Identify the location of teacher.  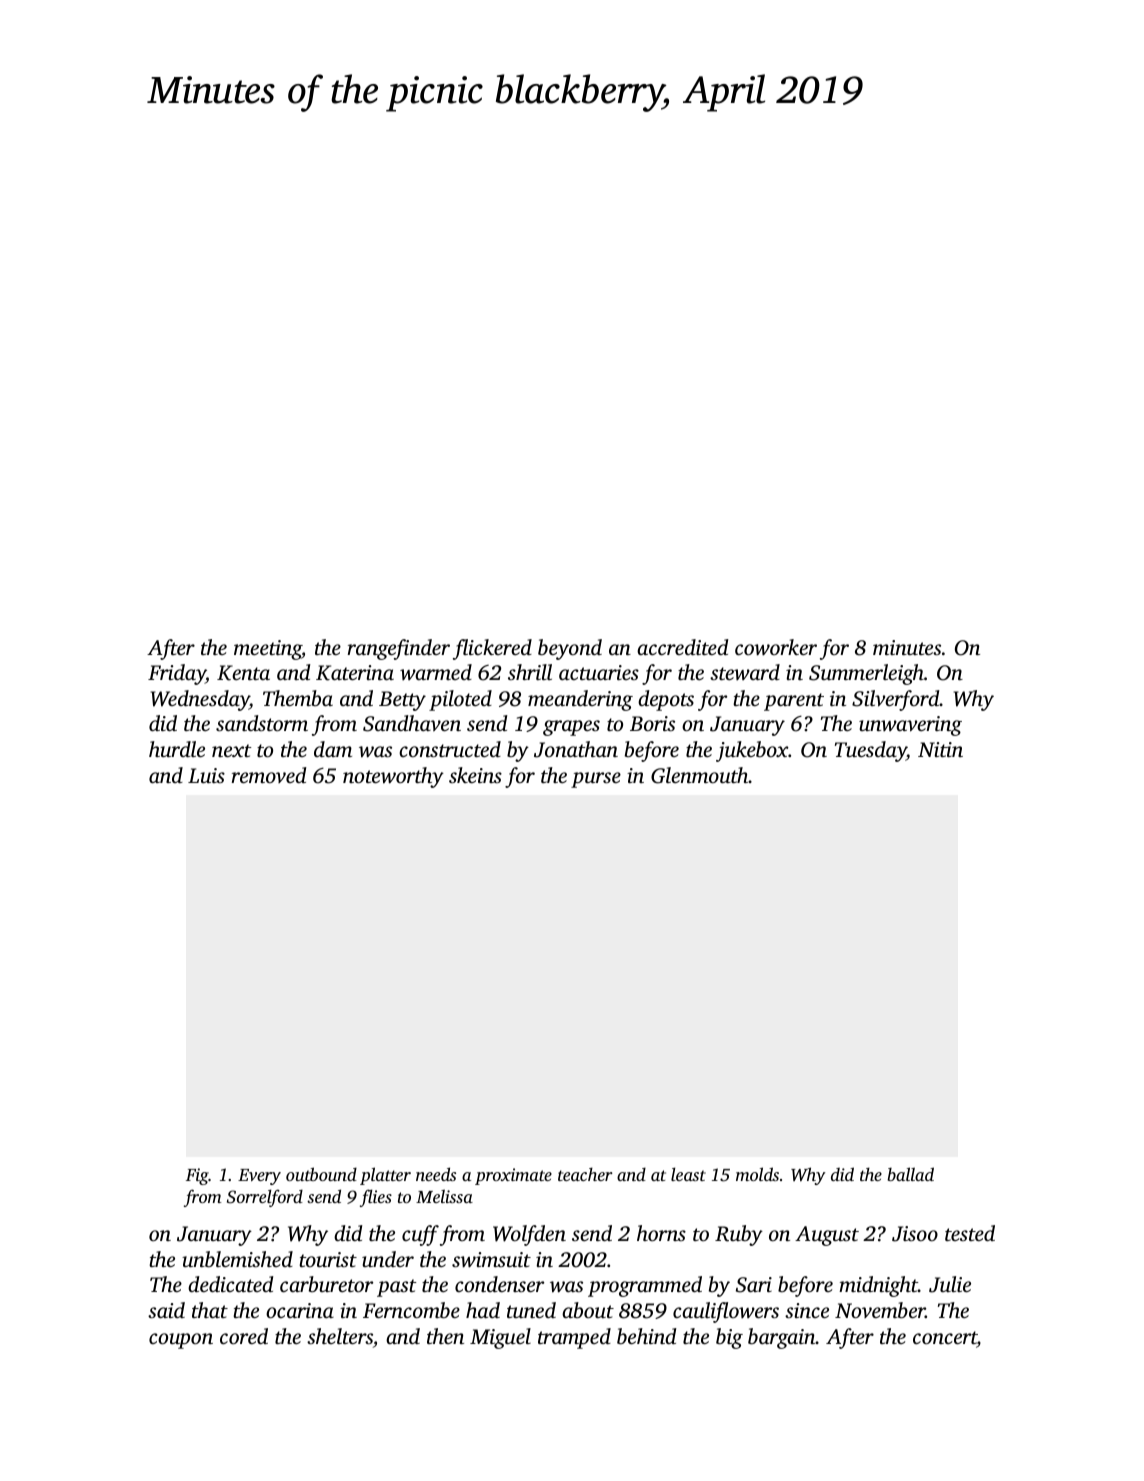
(585, 1174).
